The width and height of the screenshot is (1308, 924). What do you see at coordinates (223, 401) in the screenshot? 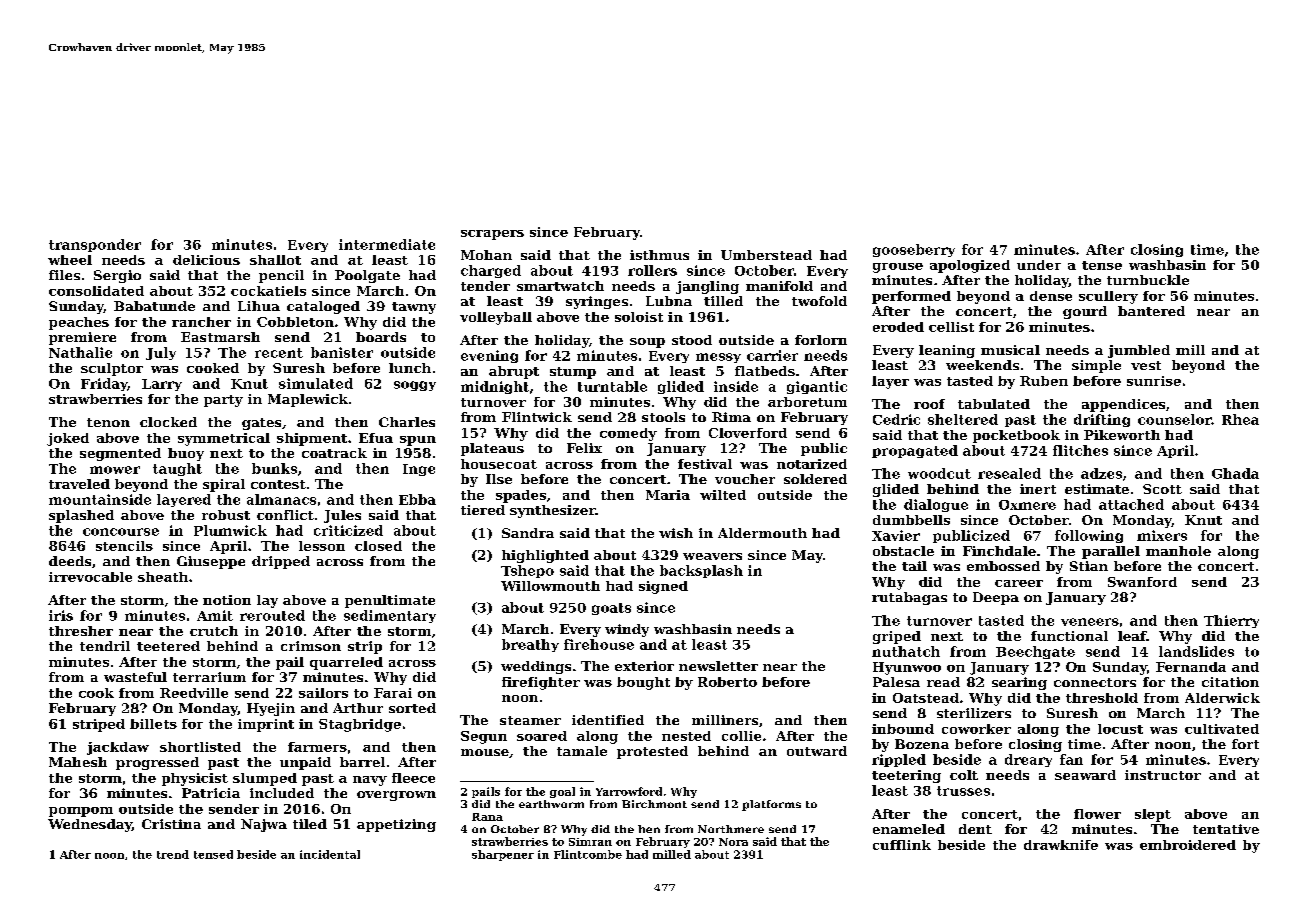
I see `party` at bounding box center [223, 401].
